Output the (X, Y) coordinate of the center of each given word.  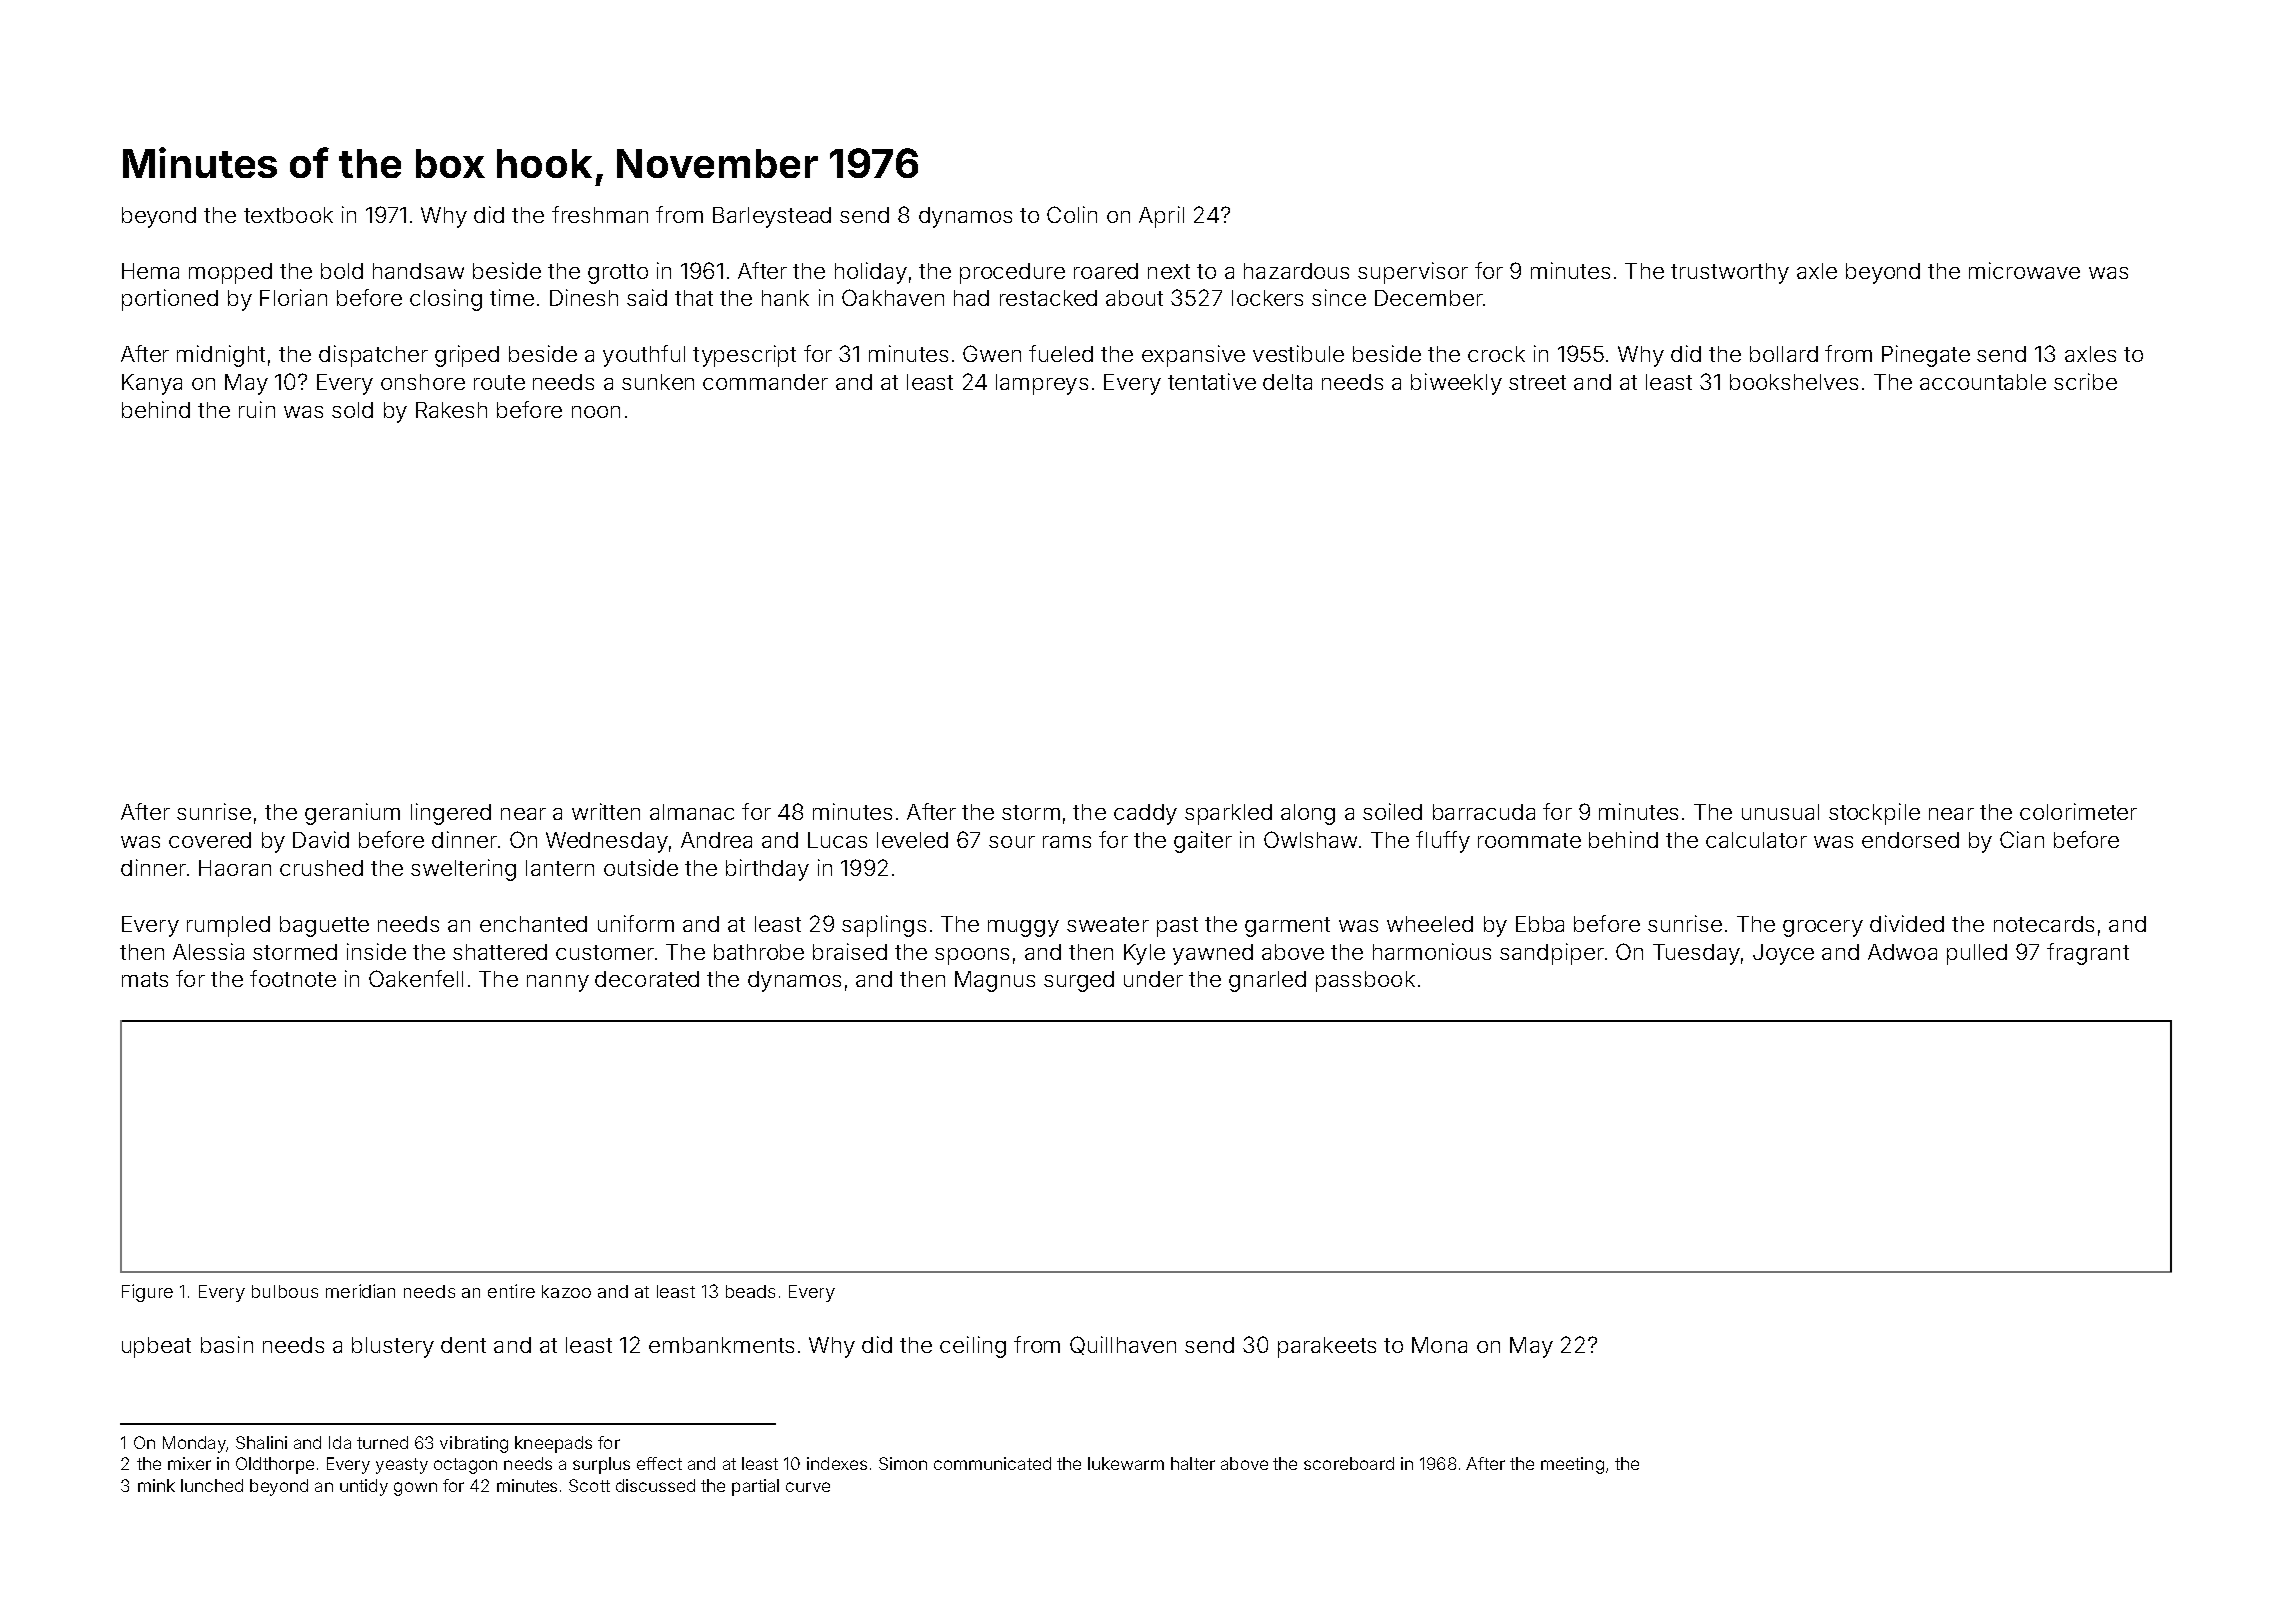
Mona (1439, 1345)
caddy (1145, 814)
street (1537, 382)
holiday (871, 273)
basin (227, 1344)
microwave (2024, 270)
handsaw (418, 271)
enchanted (533, 924)
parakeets (1327, 1347)
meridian (360, 1291)
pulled (1977, 954)
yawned (1213, 954)
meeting (1572, 1465)
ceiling (973, 1347)
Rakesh (451, 410)
